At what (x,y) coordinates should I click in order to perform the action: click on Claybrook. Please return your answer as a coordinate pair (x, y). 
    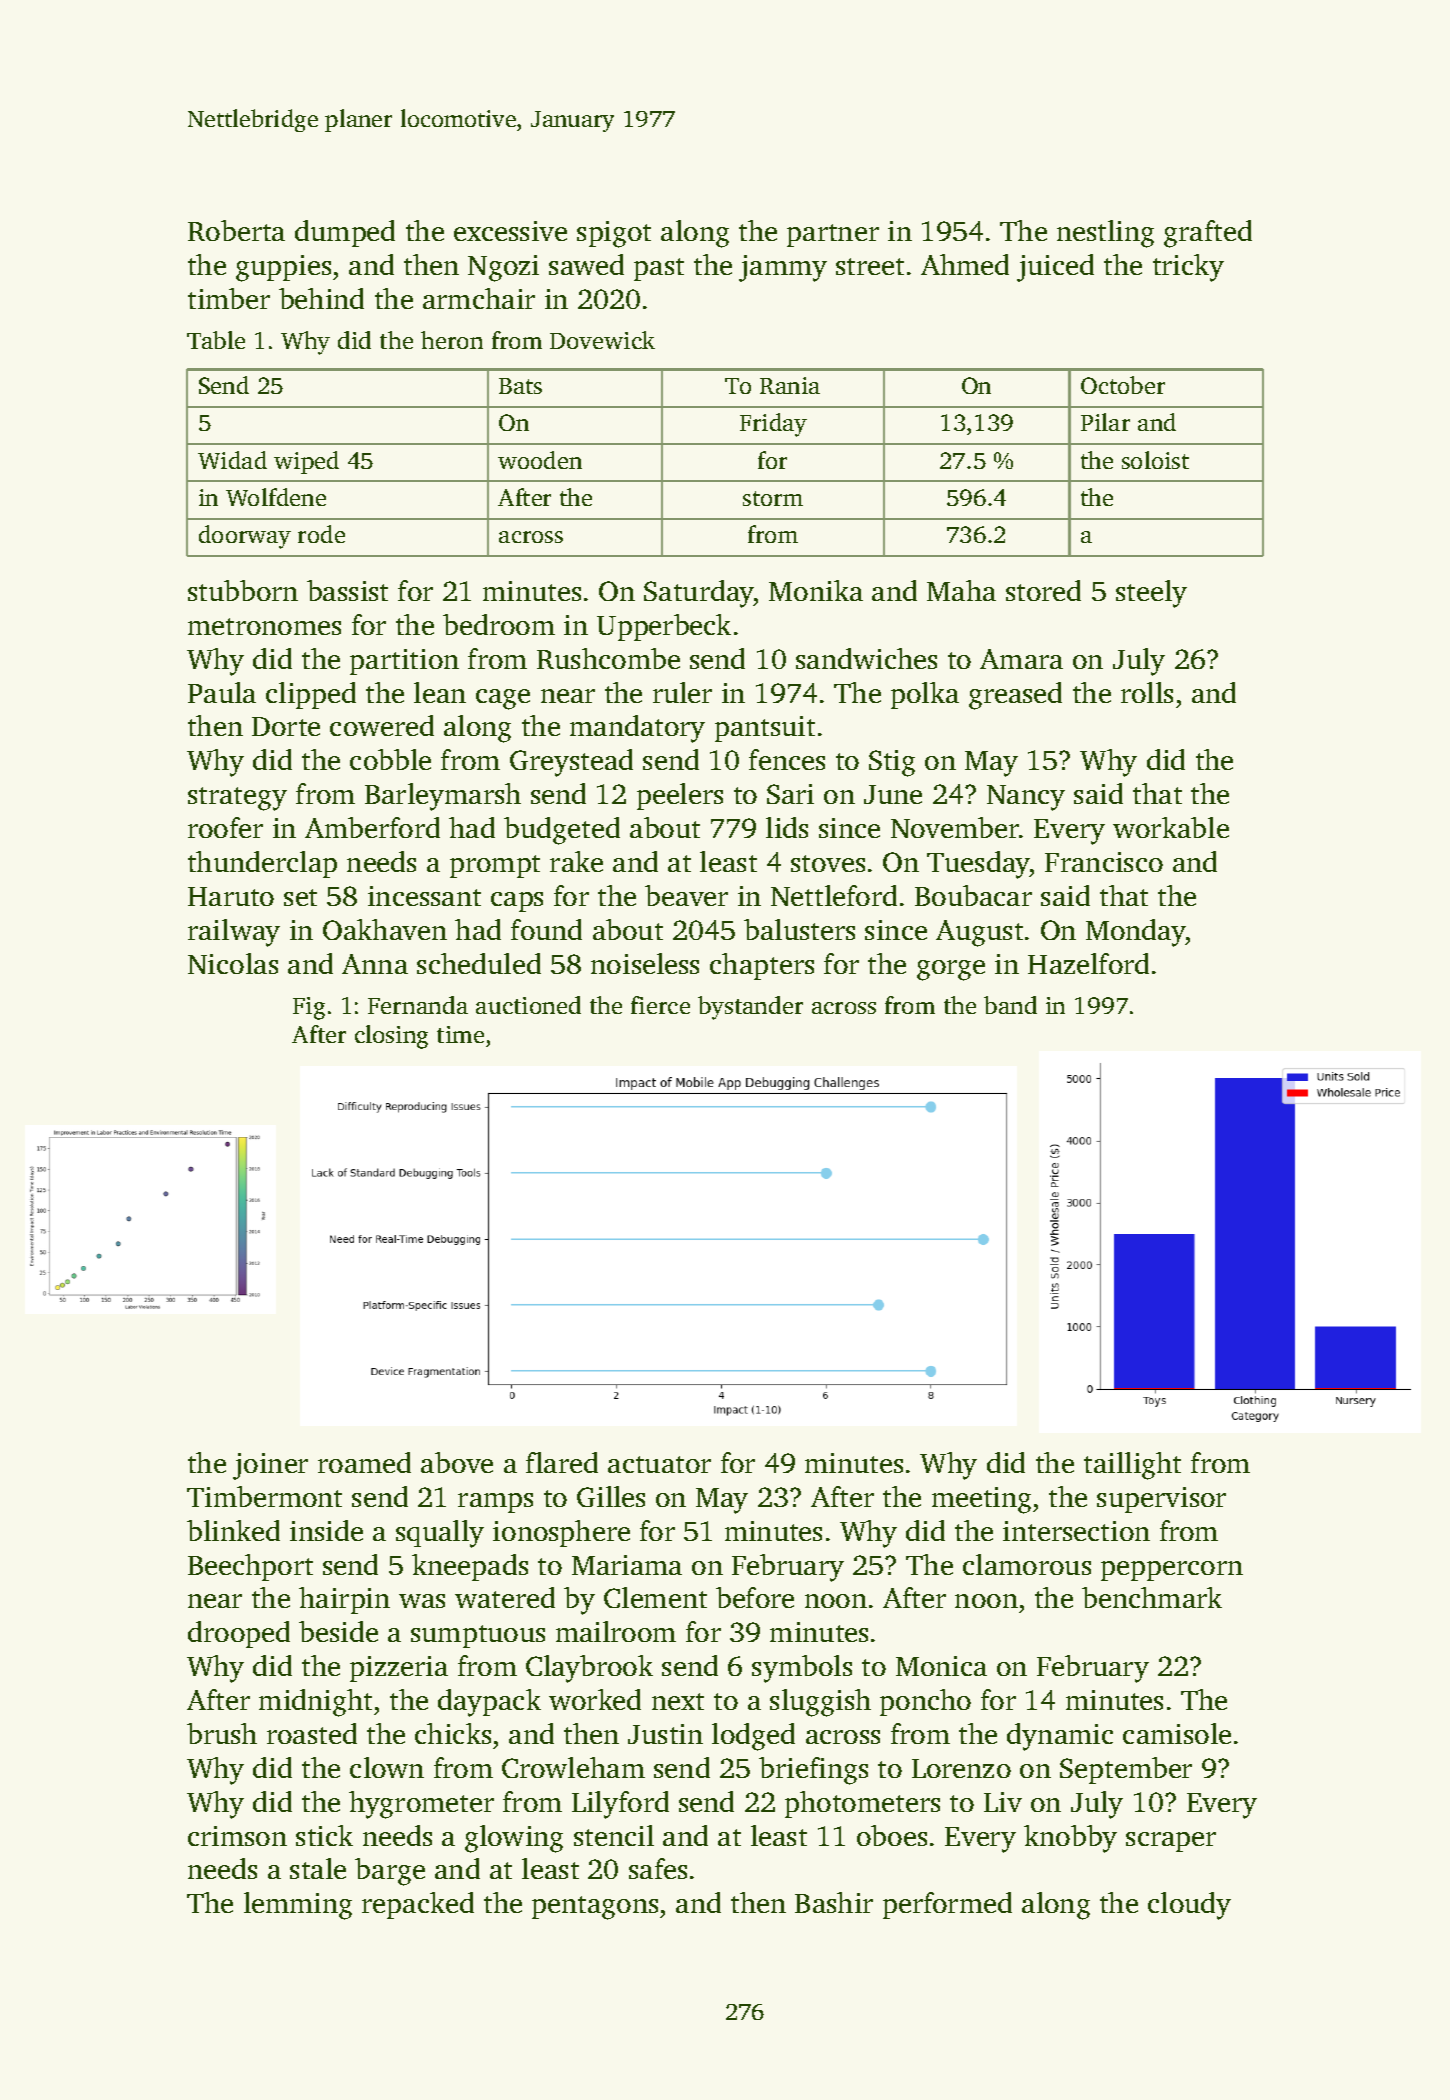
    Looking at the image, I should click on (589, 1669).
